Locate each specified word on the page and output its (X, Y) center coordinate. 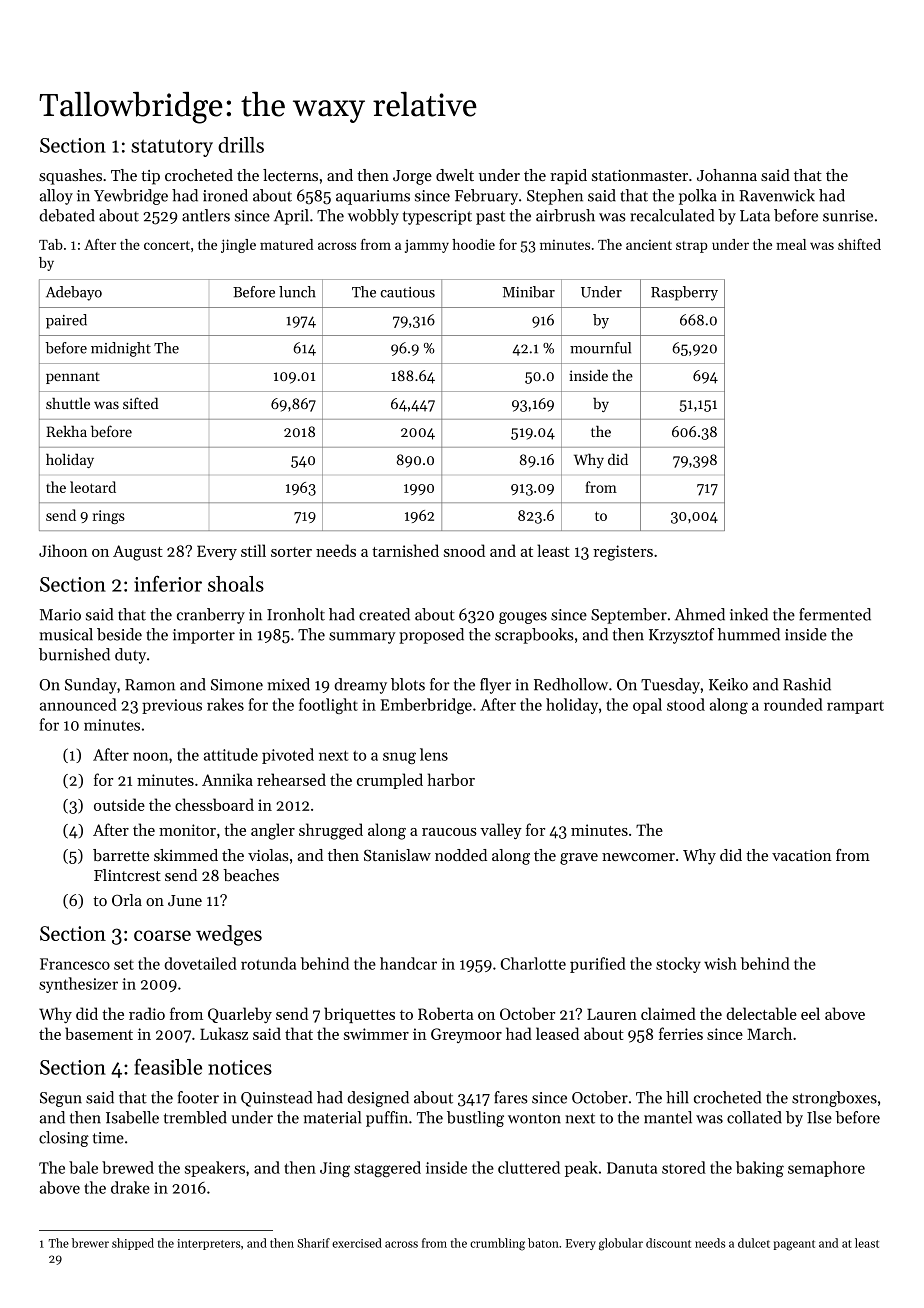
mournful (600, 348)
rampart (855, 707)
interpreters (208, 1244)
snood (464, 550)
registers (623, 553)
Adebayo (74, 293)
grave (579, 859)
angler (273, 831)
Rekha (66, 431)
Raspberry (684, 293)
